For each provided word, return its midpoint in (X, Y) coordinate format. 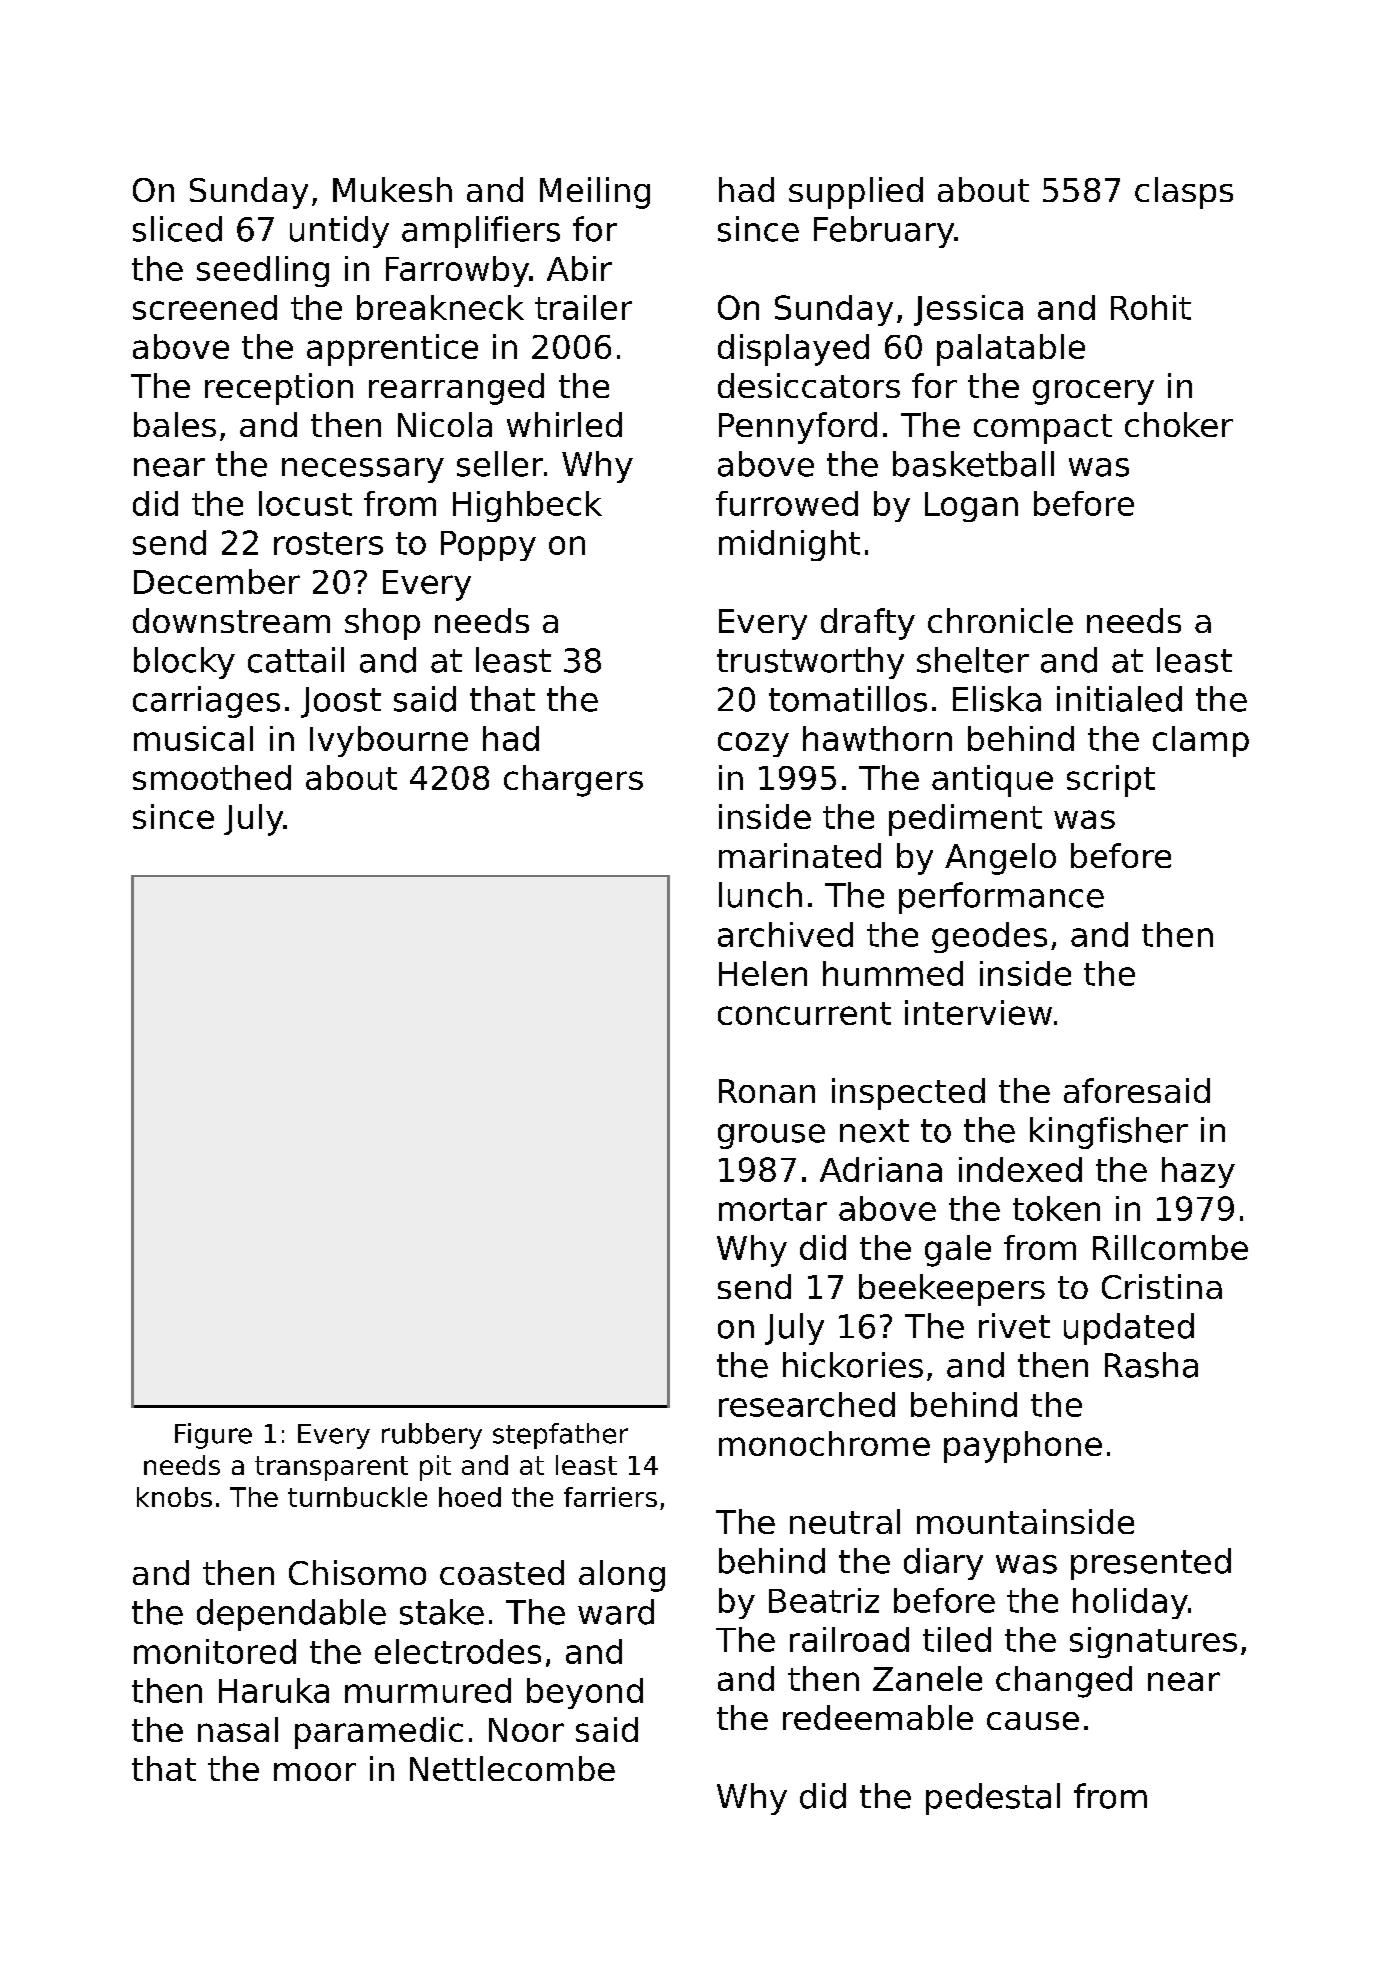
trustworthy (810, 663)
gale (958, 1251)
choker (1179, 424)
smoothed (212, 777)
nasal (238, 1729)
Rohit (1151, 307)
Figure (213, 1436)
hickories (853, 1365)
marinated (800, 855)
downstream (231, 620)
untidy (339, 232)
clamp (1201, 741)
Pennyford (798, 428)
